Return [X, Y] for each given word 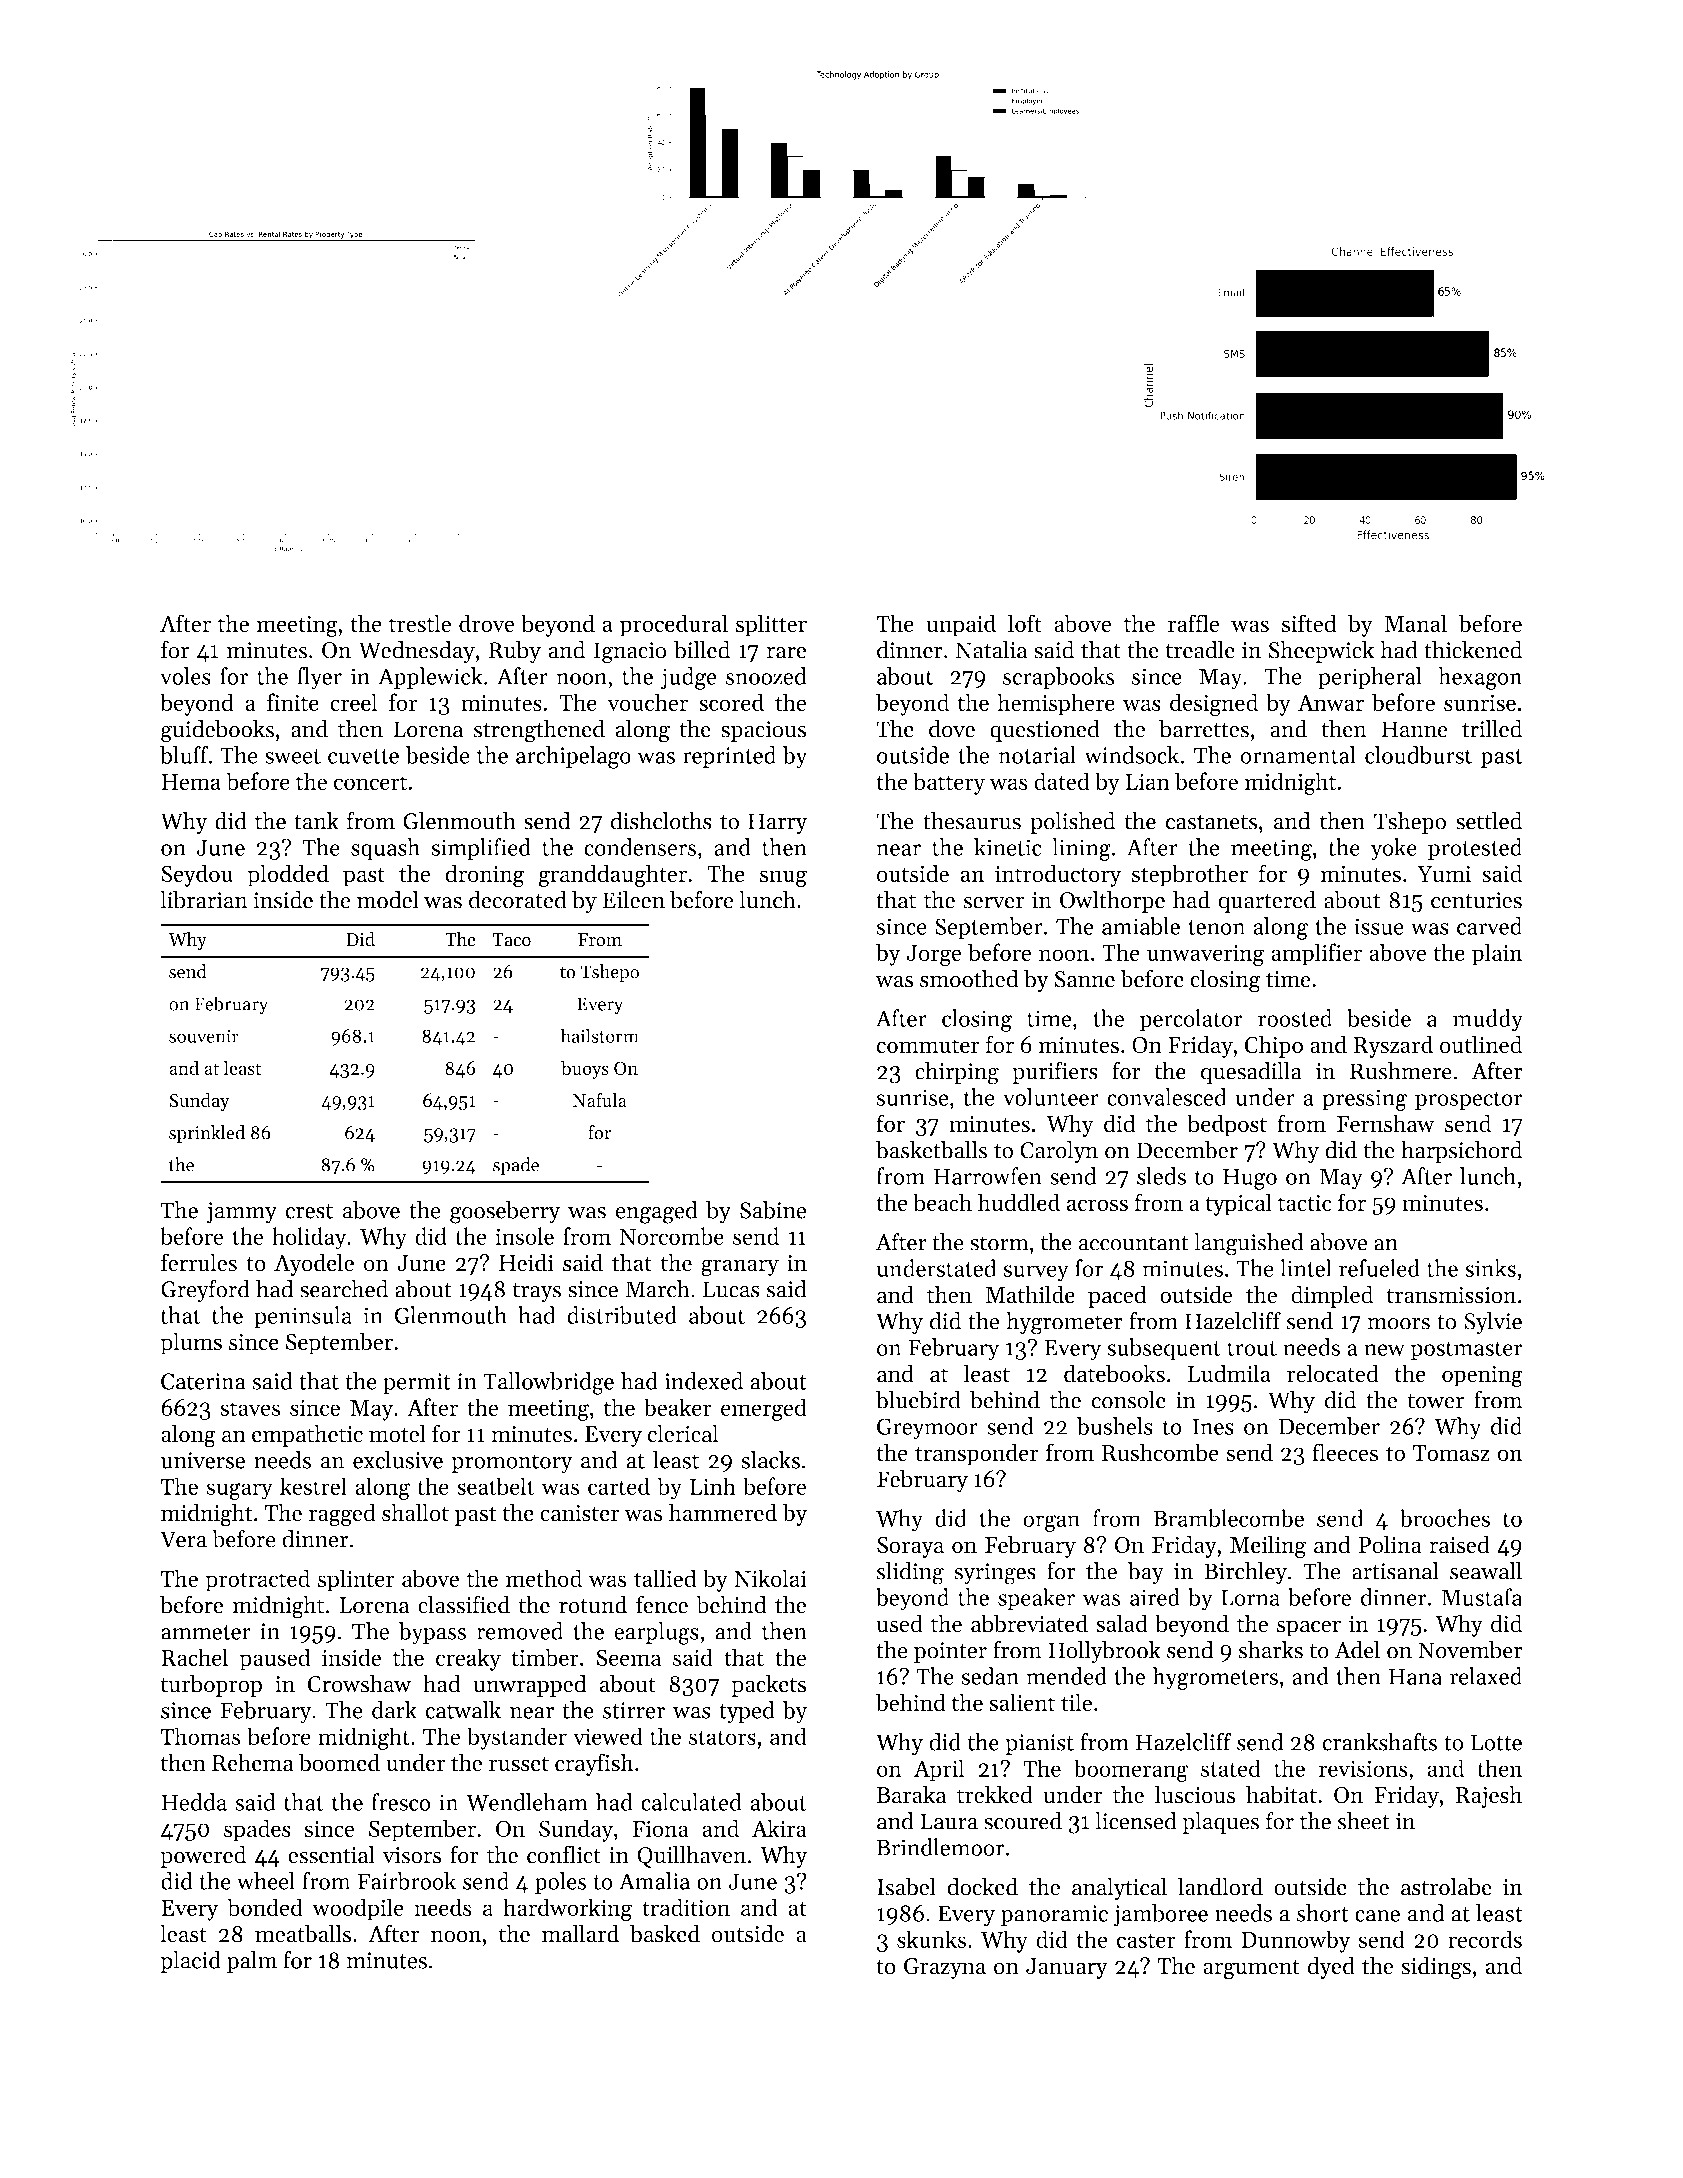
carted [619, 1486]
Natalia [991, 650]
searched [344, 1289]
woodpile [358, 1909]
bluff [184, 755]
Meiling [1268, 1547]
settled [1489, 821]
